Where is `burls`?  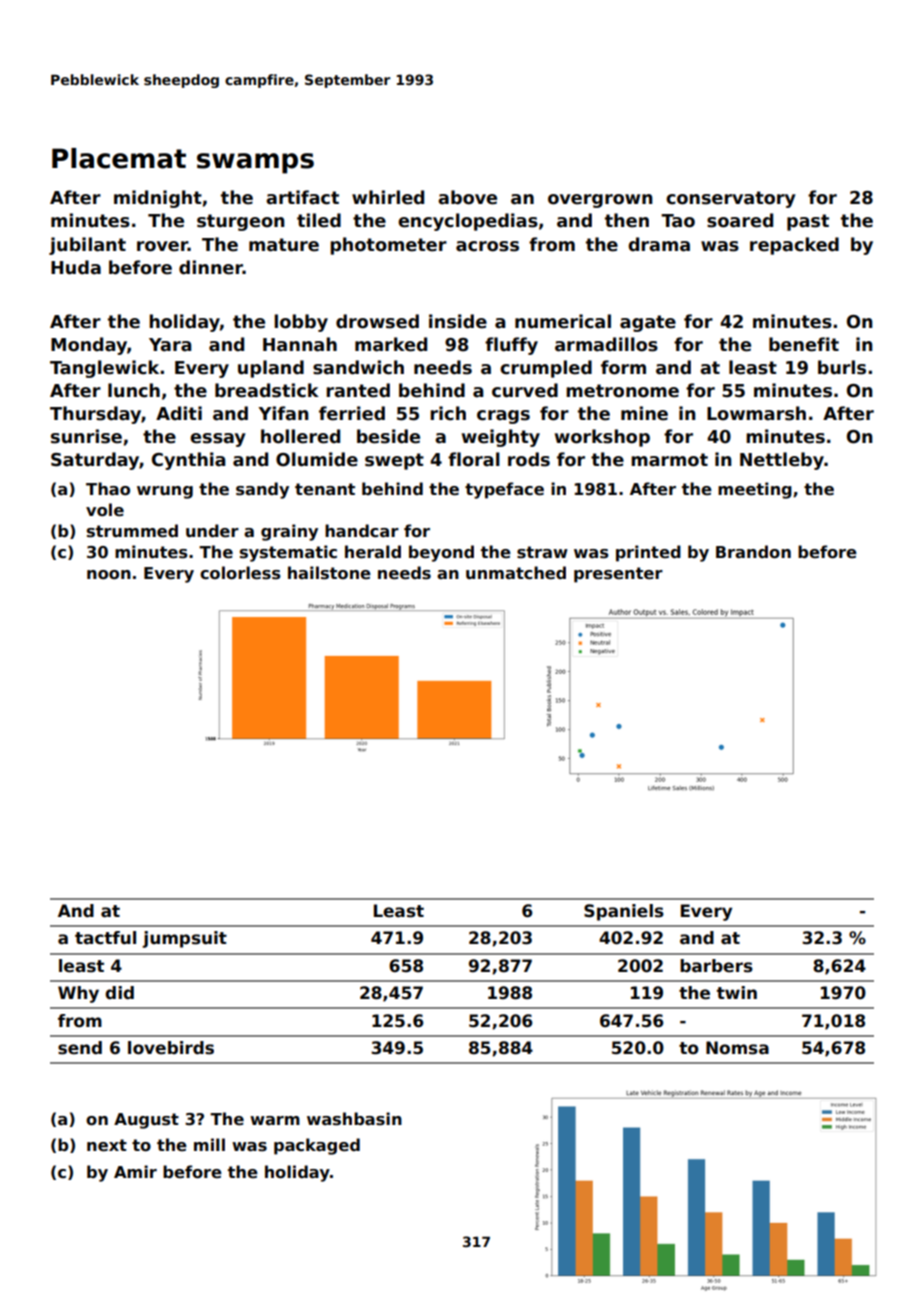 burls is located at coordinates (842, 367).
